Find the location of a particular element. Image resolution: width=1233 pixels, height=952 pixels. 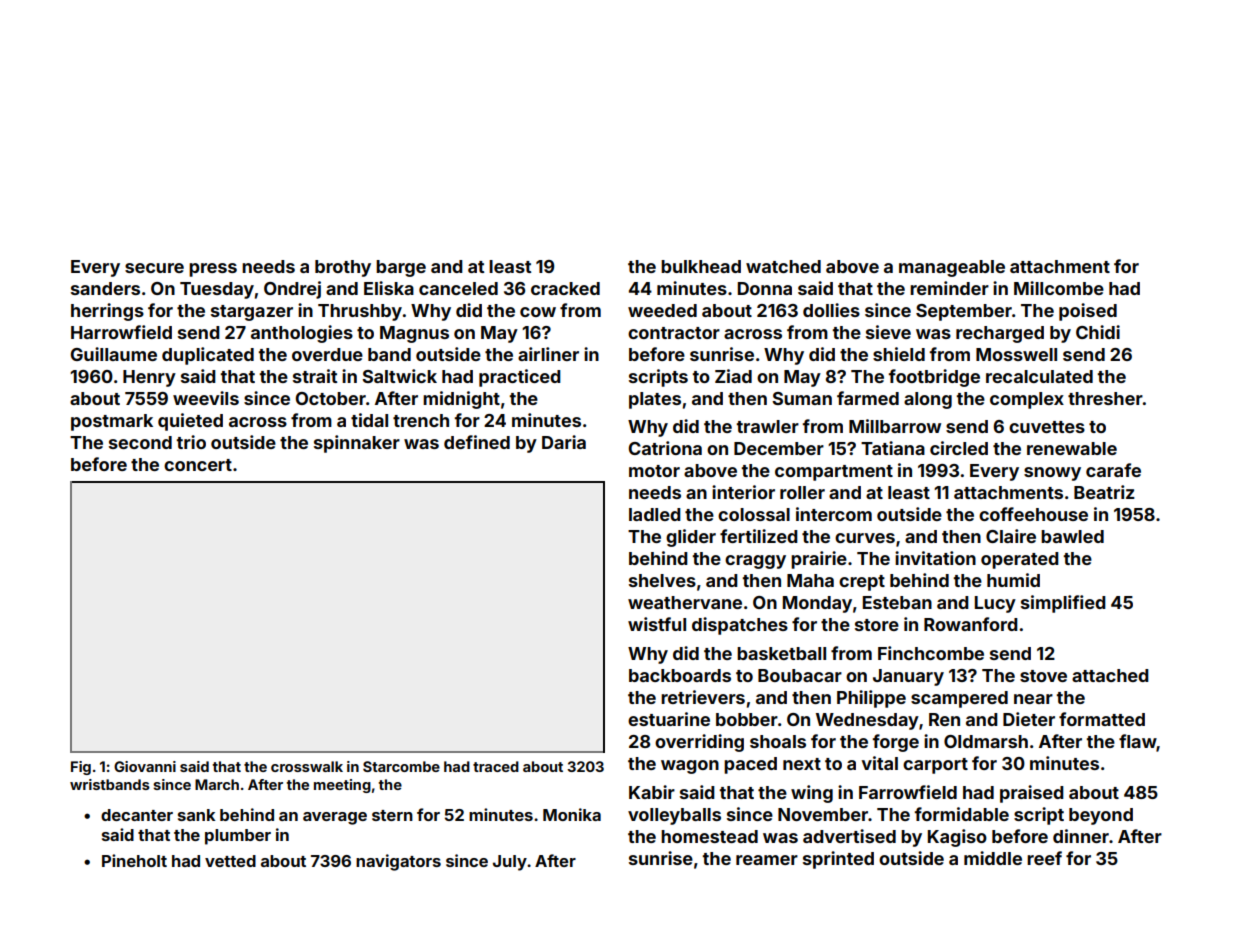

Rowanford is located at coordinates (971, 624).
